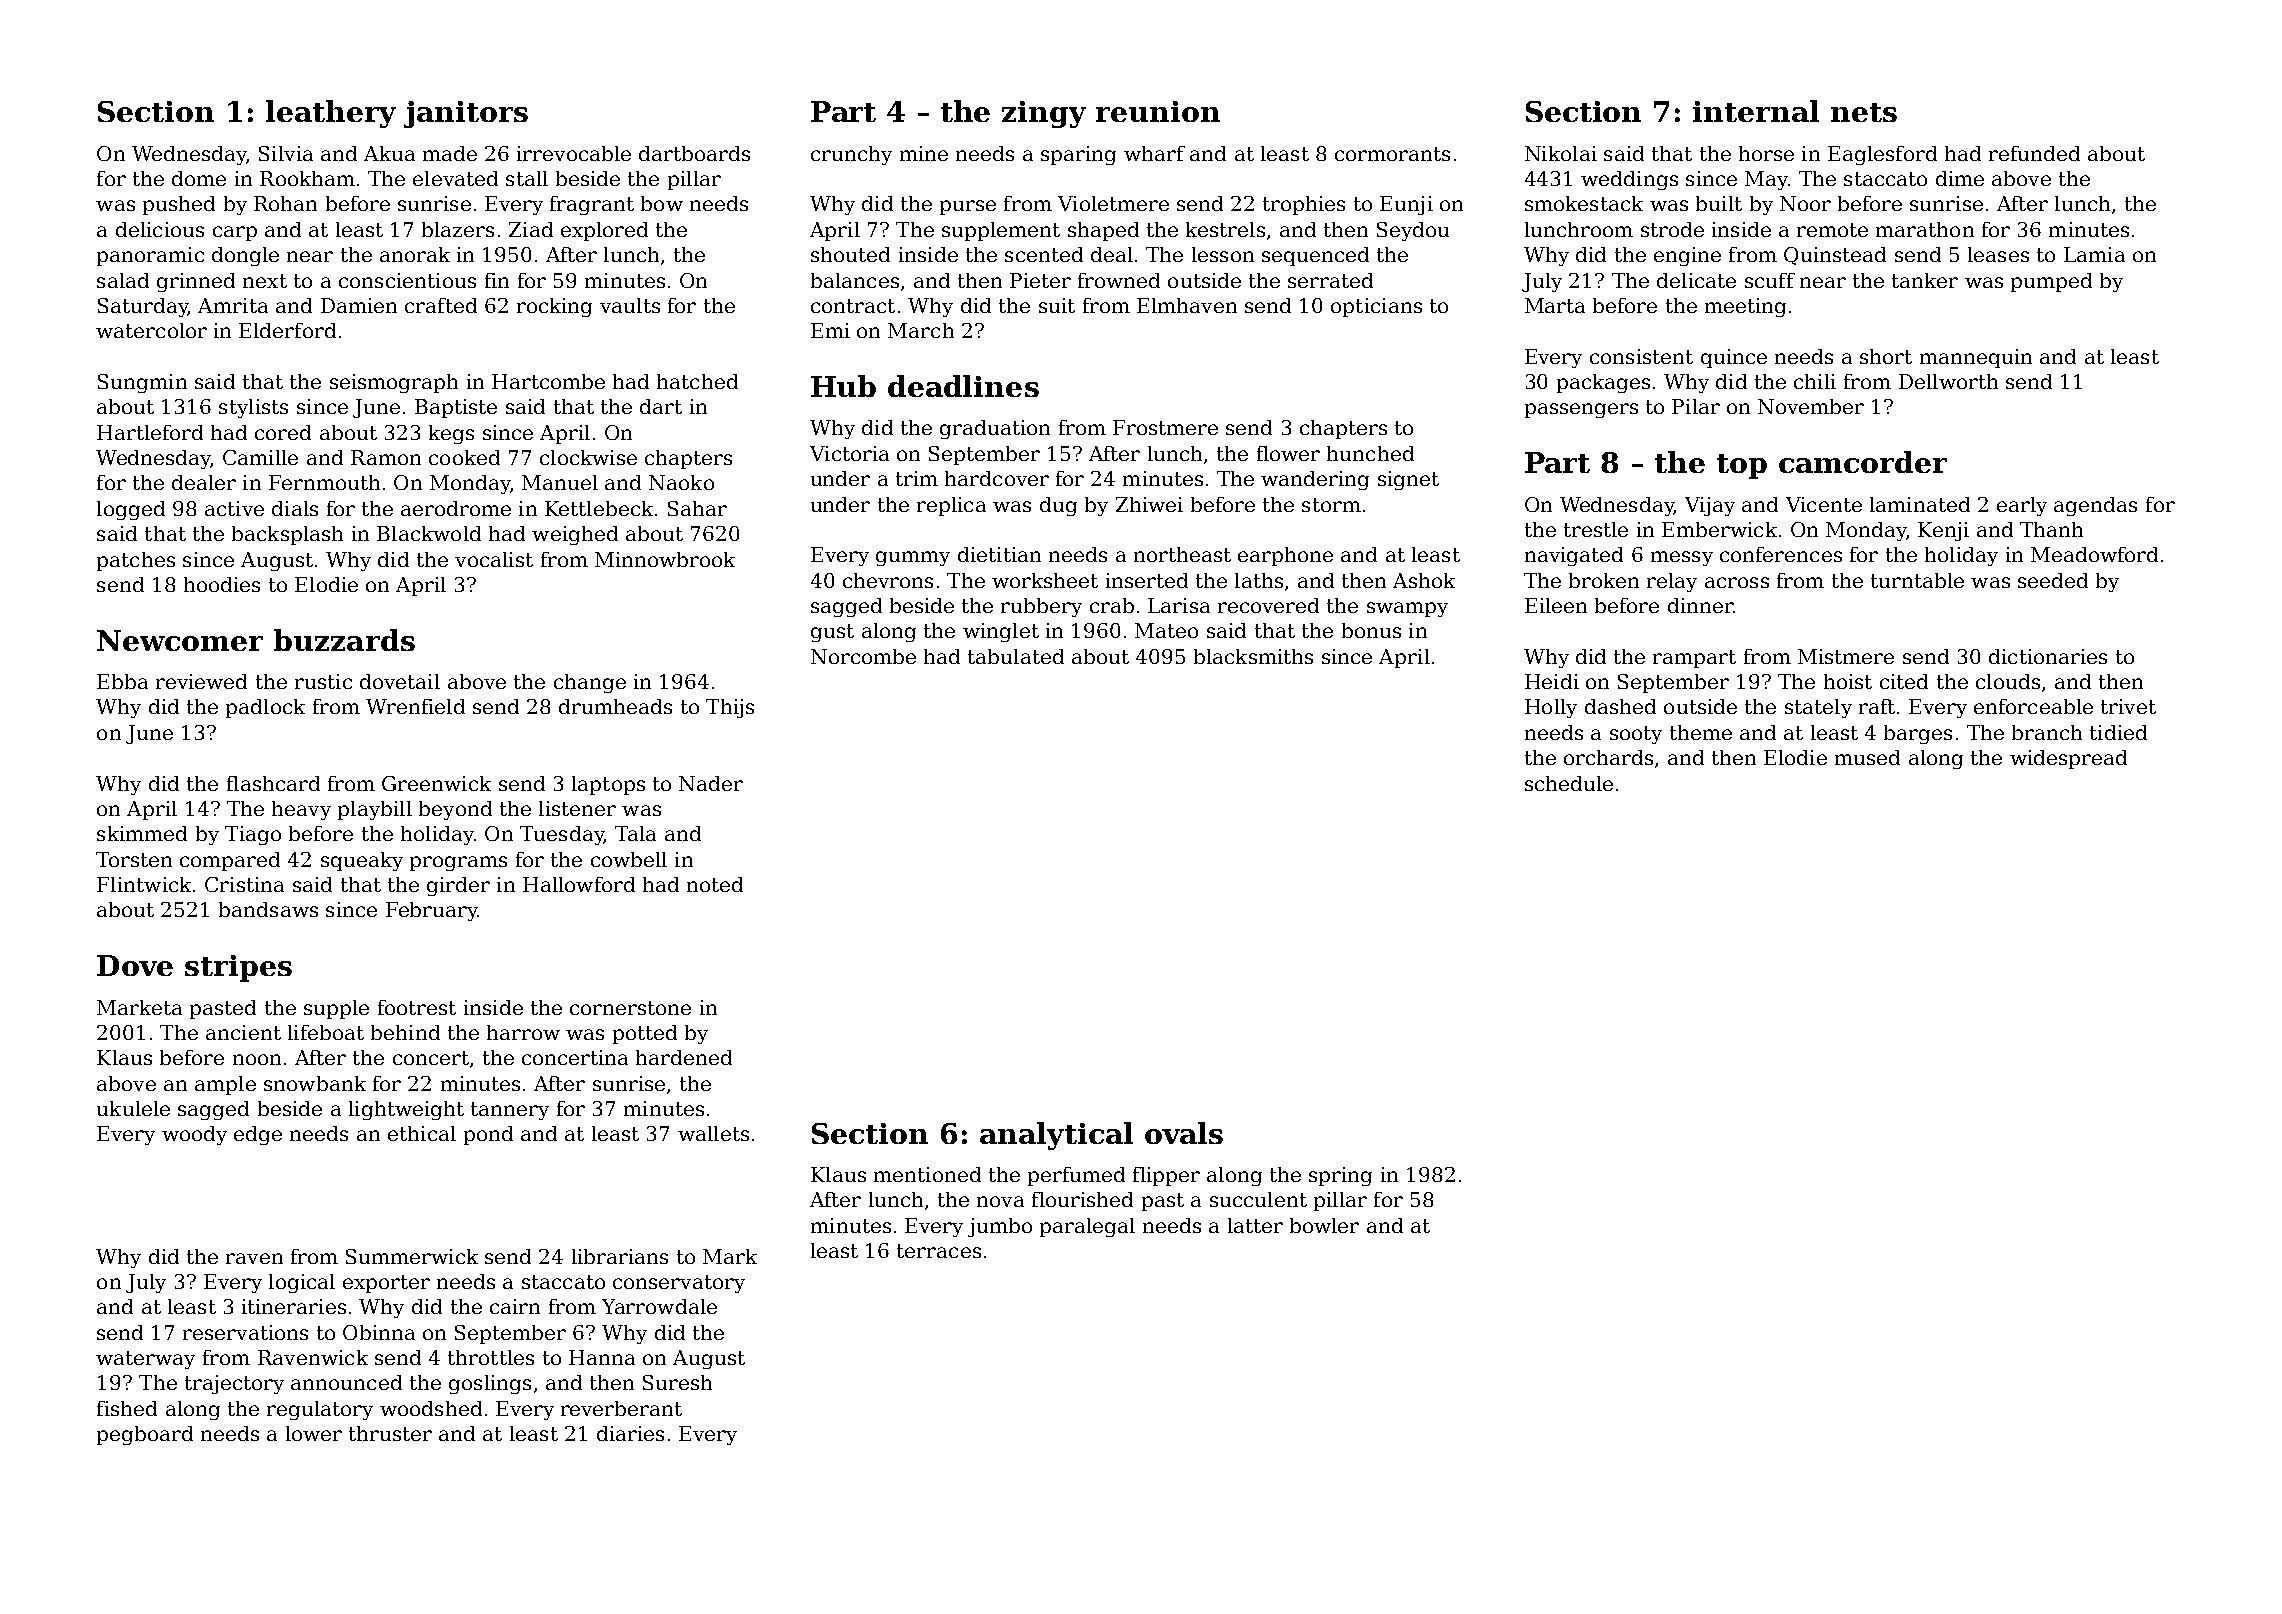  I want to click on internal, so click(1756, 111).
